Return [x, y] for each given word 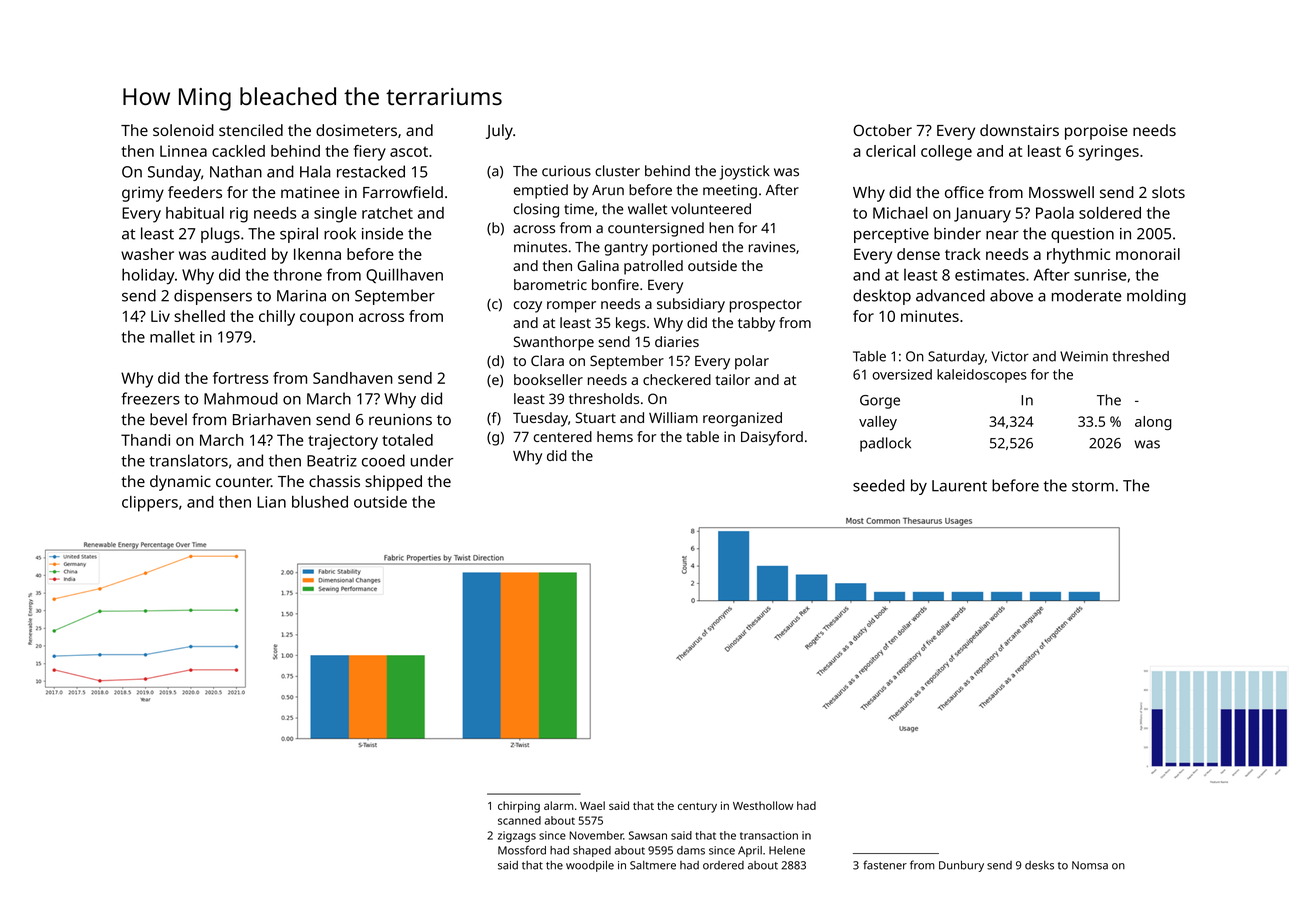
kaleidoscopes [982, 376]
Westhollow [763, 805]
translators [188, 460]
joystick [744, 172]
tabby [756, 324]
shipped [393, 483]
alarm [559, 805]
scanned [519, 820]
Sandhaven [353, 378]
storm [1093, 486]
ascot [409, 151]
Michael [900, 213]
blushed [320, 502]
